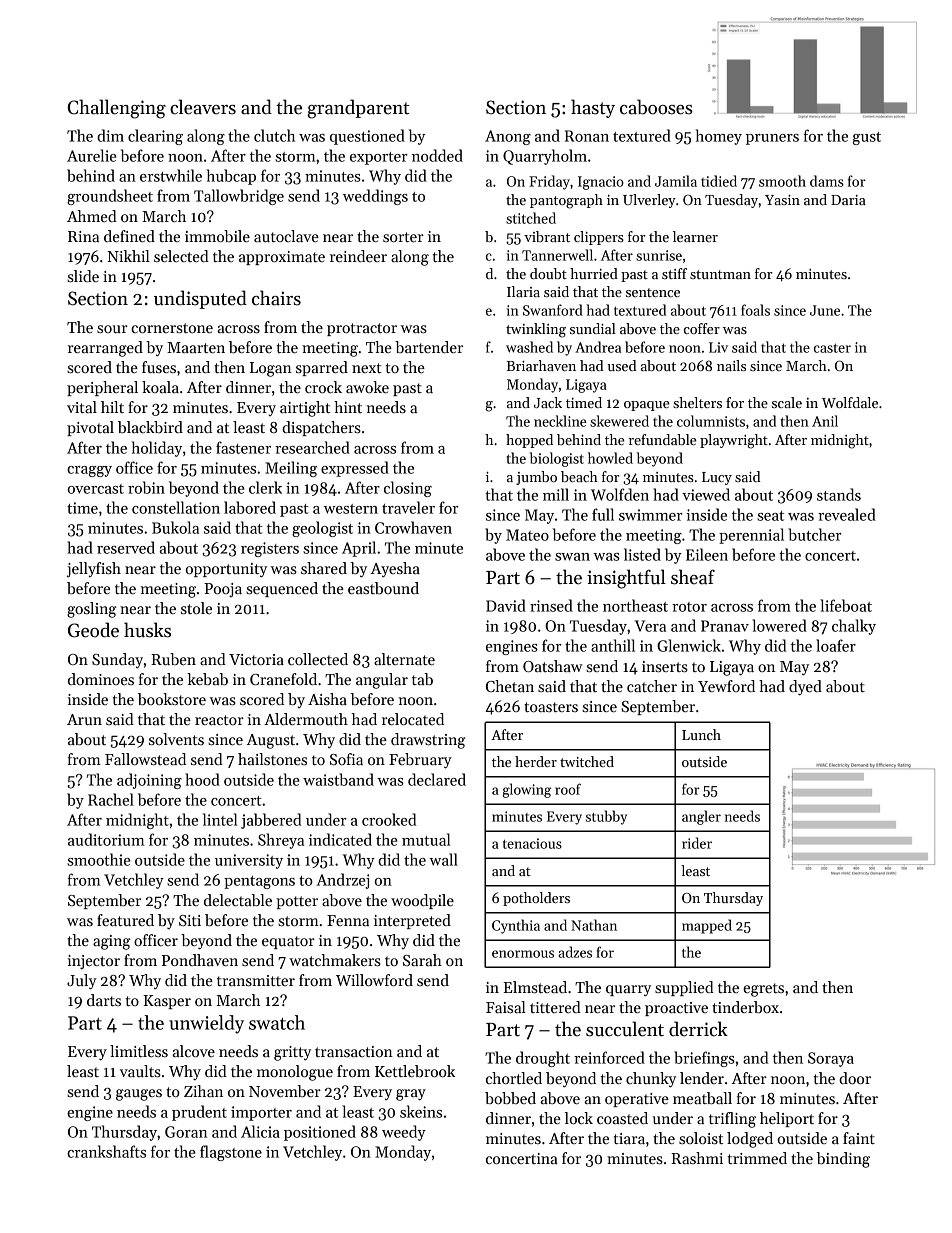  What do you see at coordinates (274, 135) in the screenshot?
I see `clutch` at bounding box center [274, 135].
